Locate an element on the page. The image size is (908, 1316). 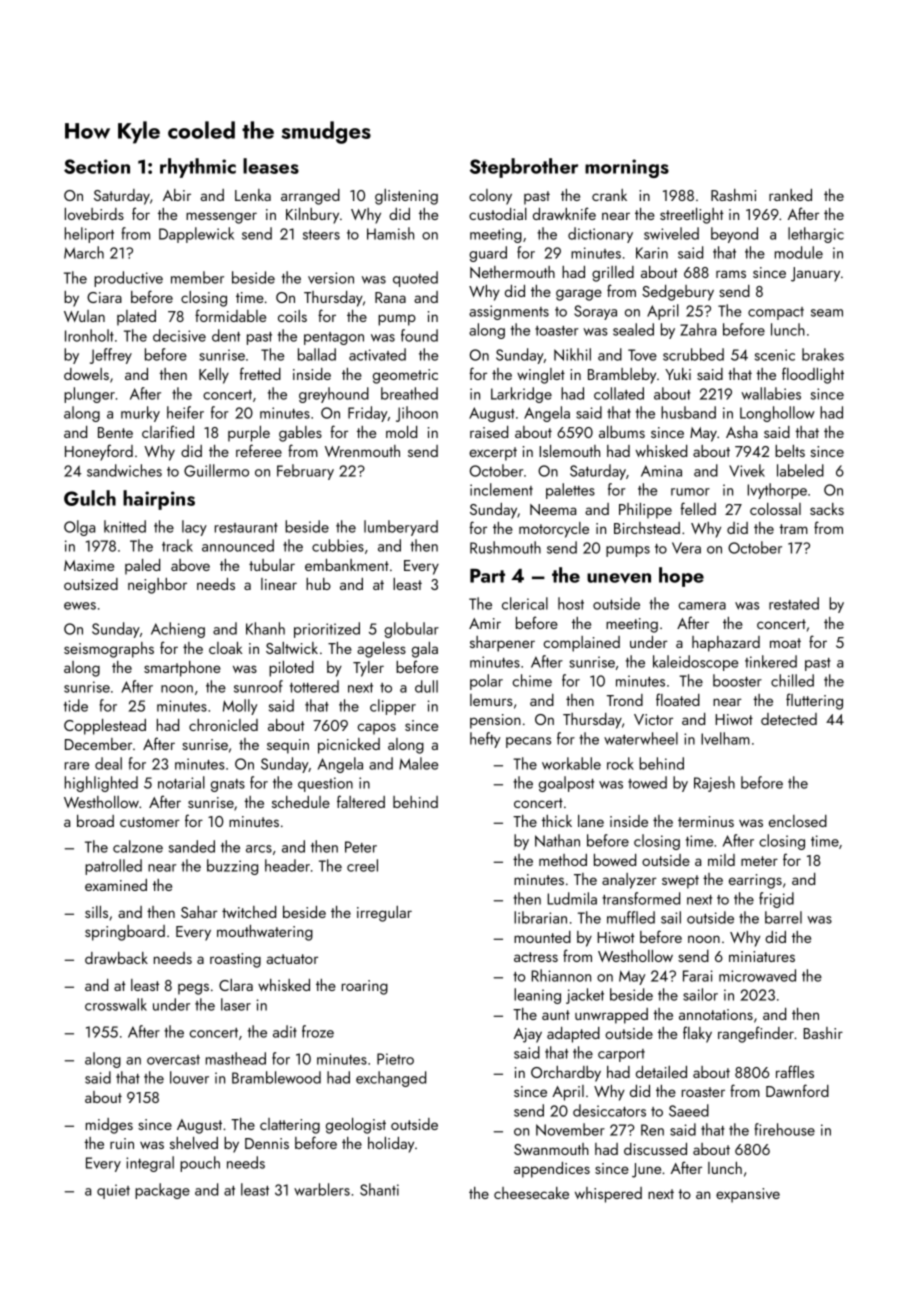
clerical is located at coordinates (525, 603).
